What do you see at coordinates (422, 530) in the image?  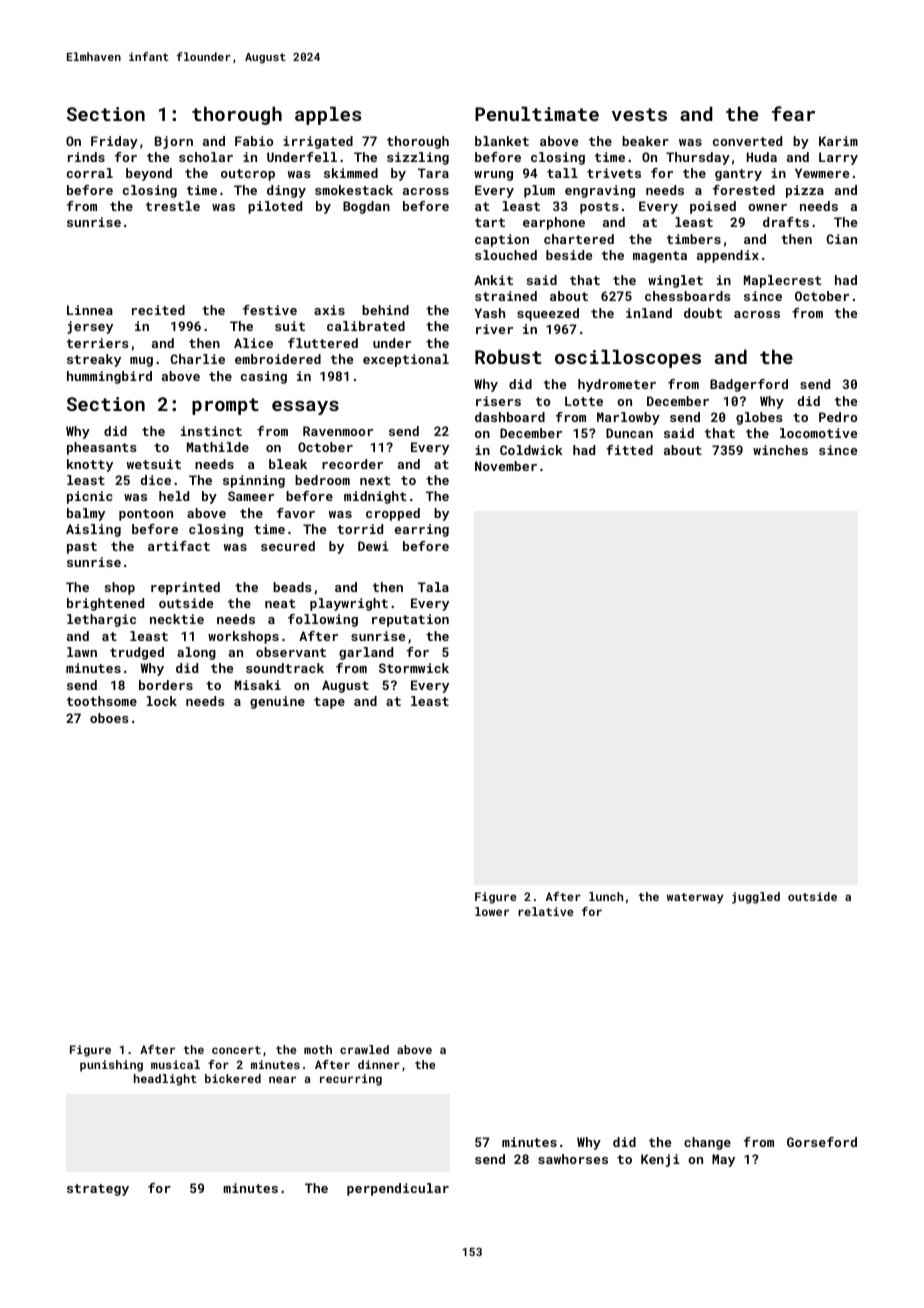 I see `earring` at bounding box center [422, 530].
